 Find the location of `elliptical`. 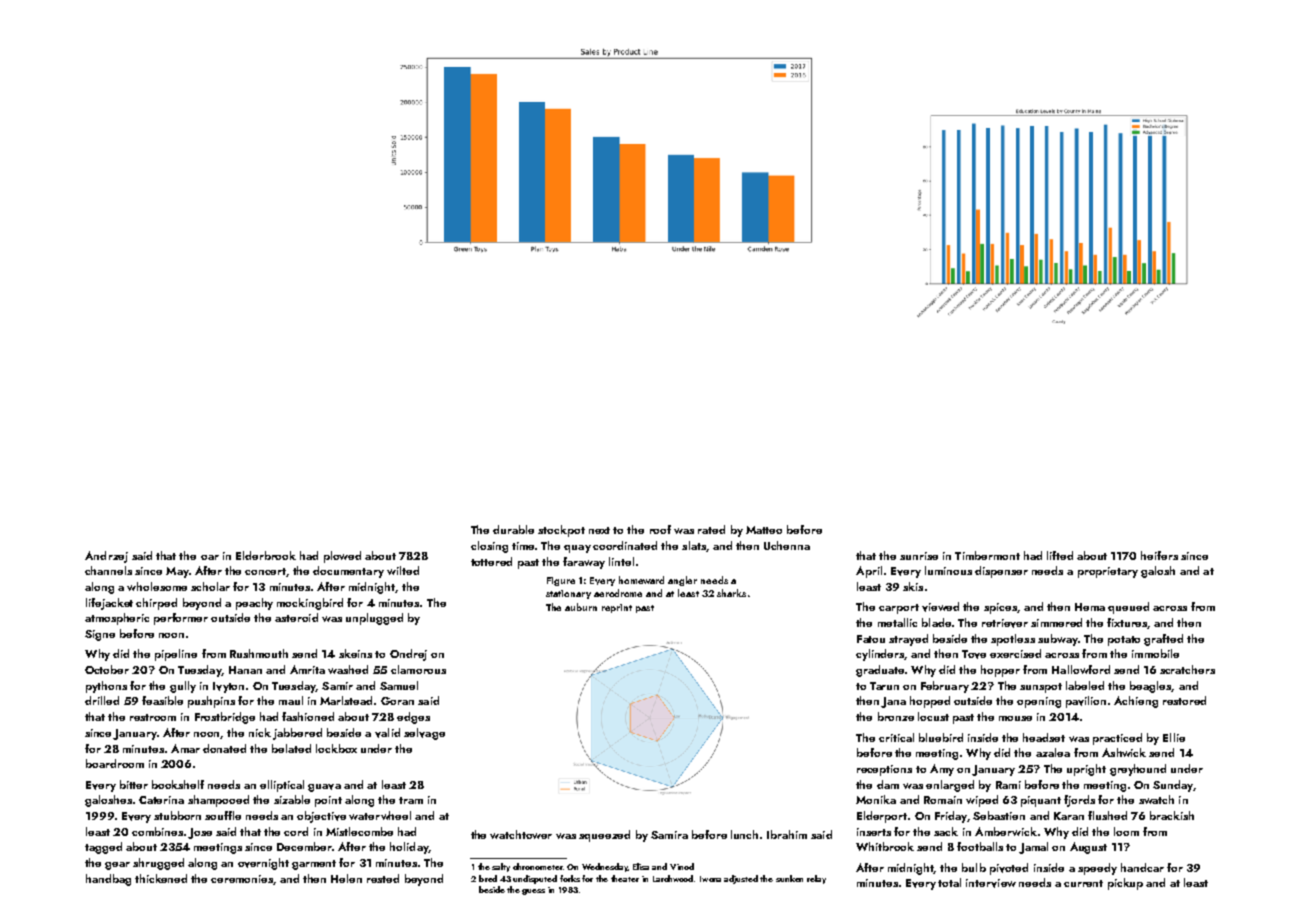

elliptical is located at coordinates (282, 786).
